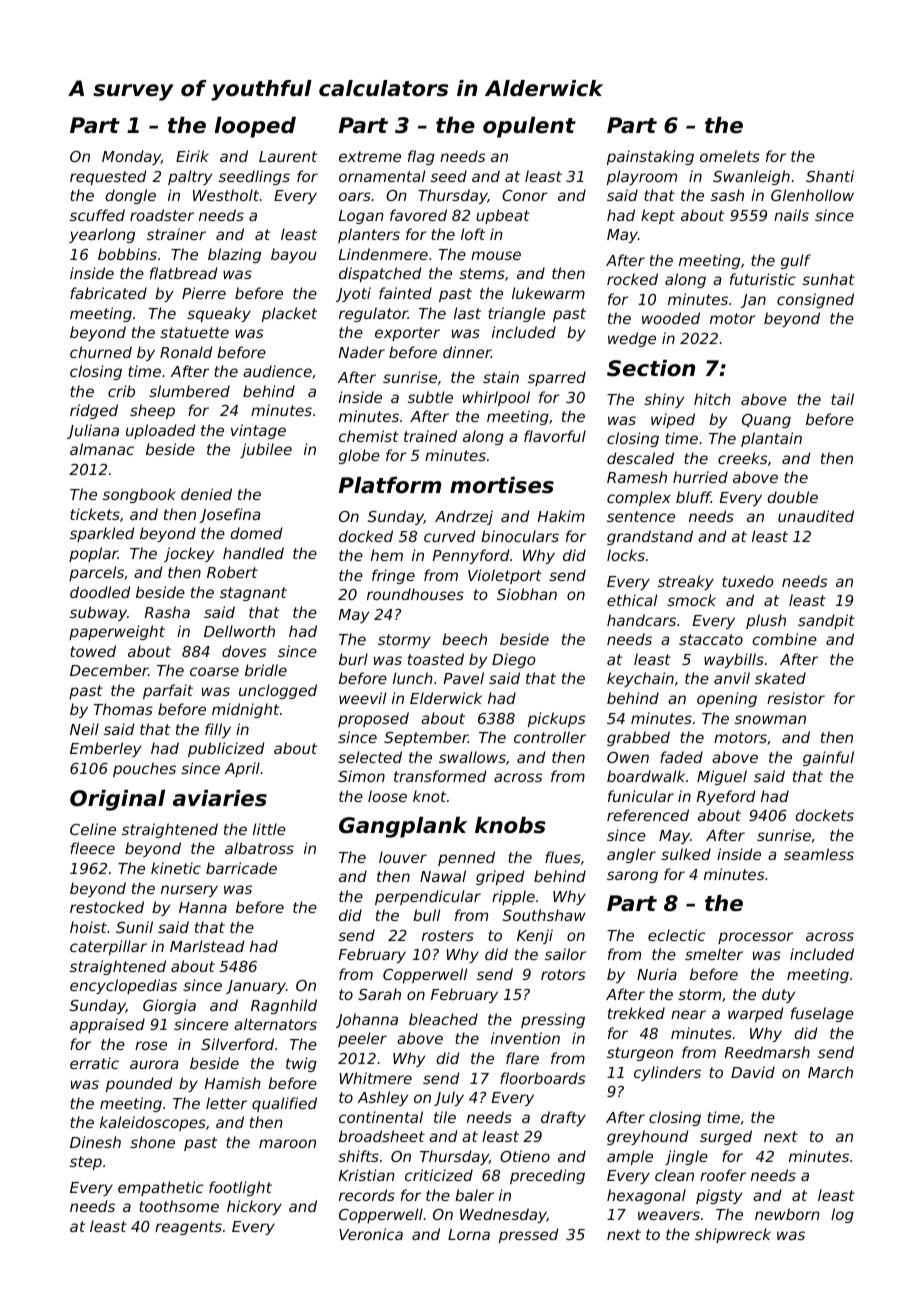  I want to click on reagents, so click(188, 1228).
